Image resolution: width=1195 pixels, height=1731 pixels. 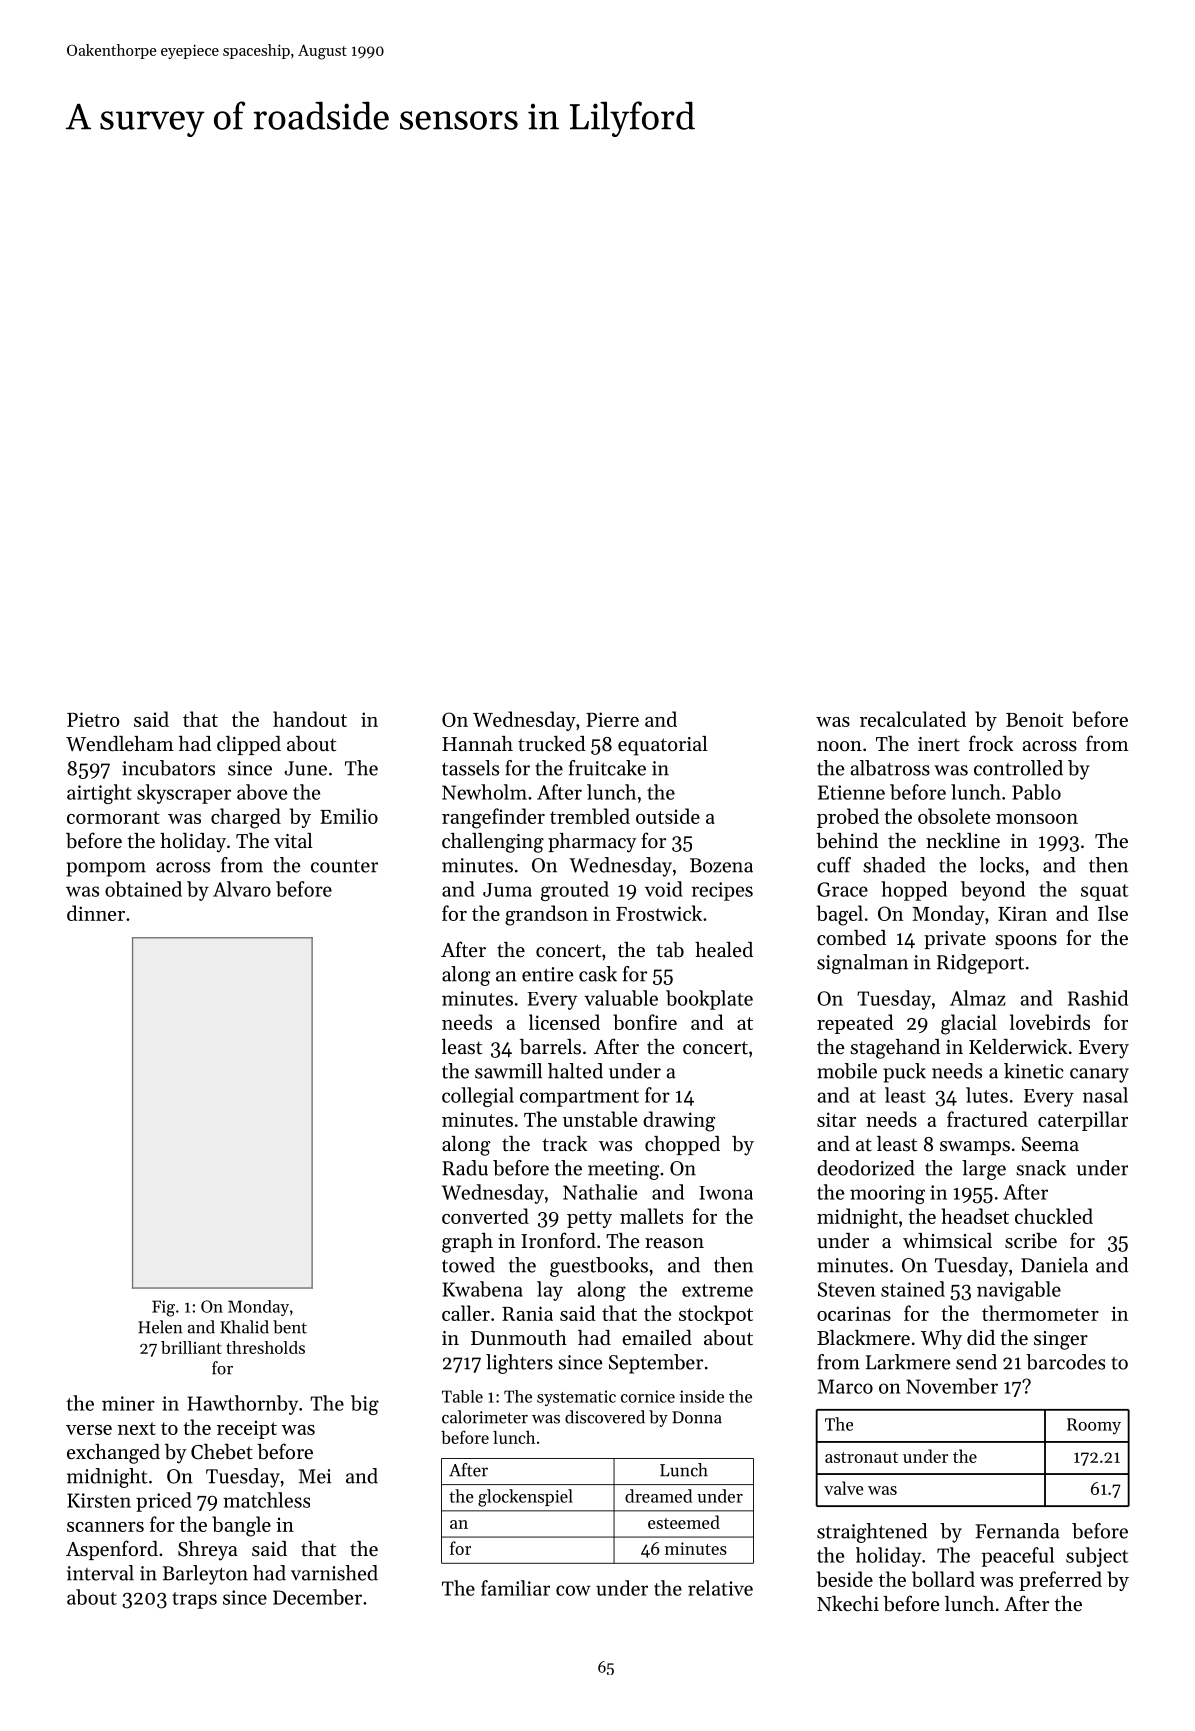 I want to click on whimsical, so click(x=947, y=1241).
